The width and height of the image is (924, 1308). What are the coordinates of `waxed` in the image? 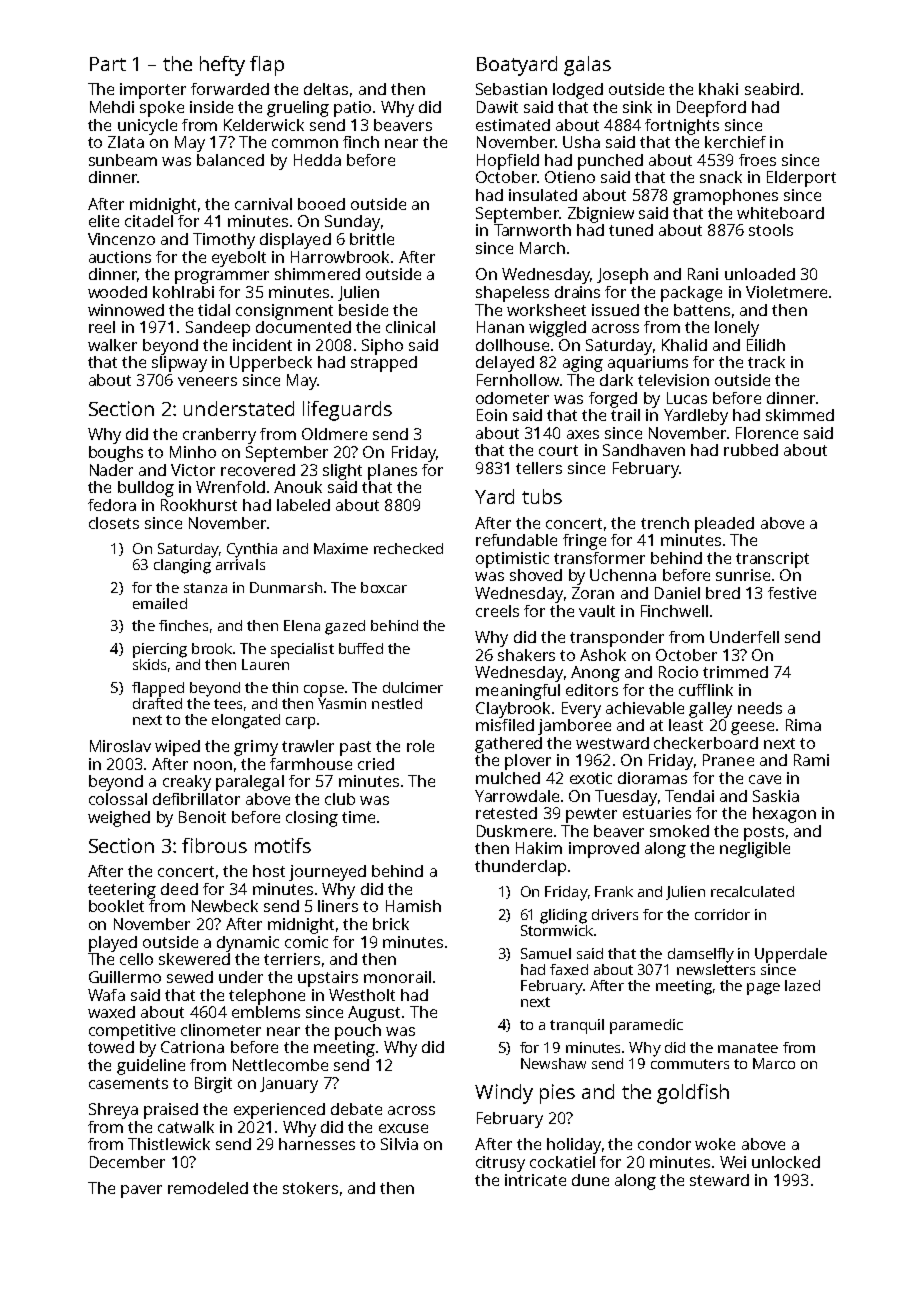 It's located at (111, 1012).
